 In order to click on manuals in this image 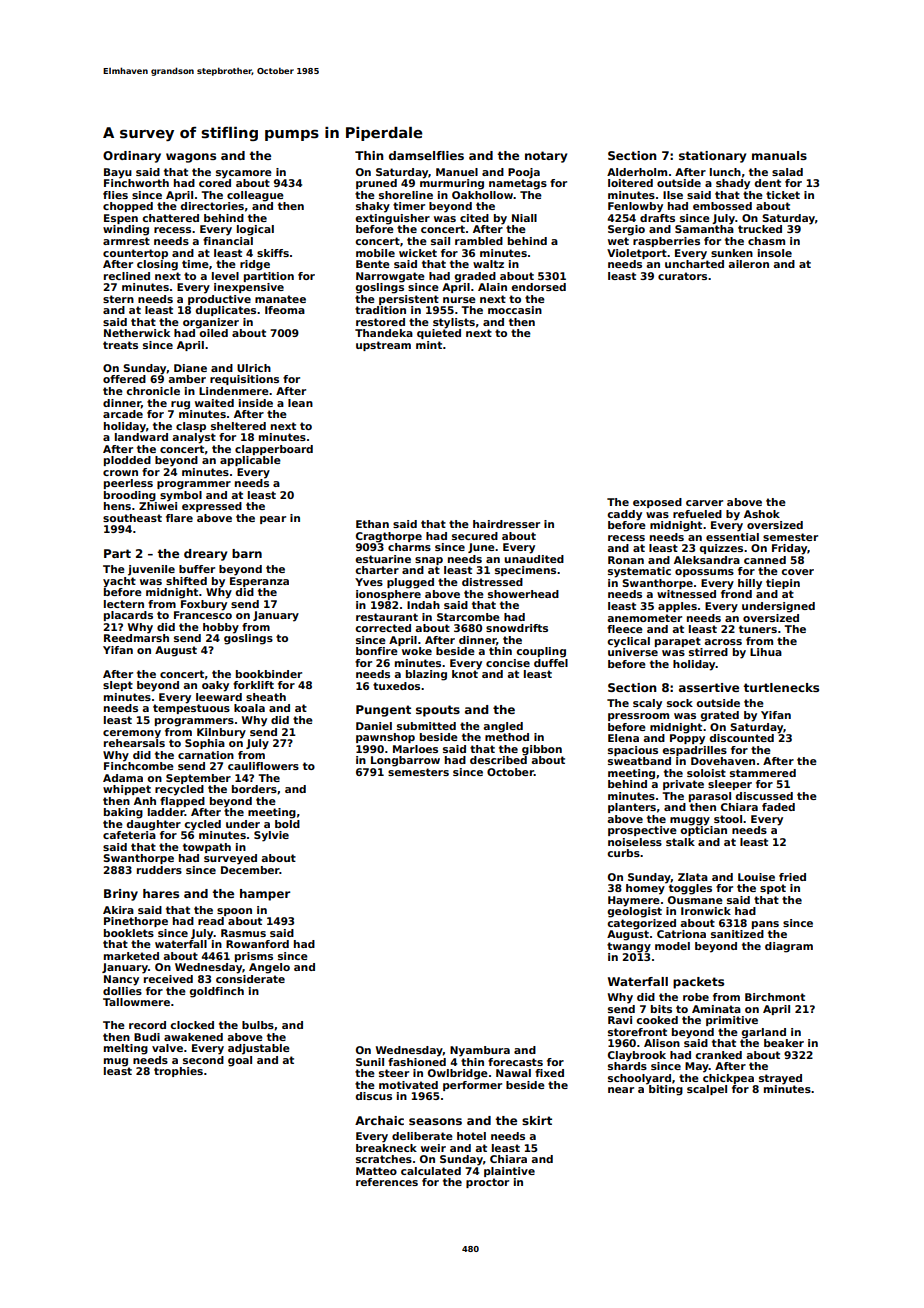, I will do `click(779, 155)`.
